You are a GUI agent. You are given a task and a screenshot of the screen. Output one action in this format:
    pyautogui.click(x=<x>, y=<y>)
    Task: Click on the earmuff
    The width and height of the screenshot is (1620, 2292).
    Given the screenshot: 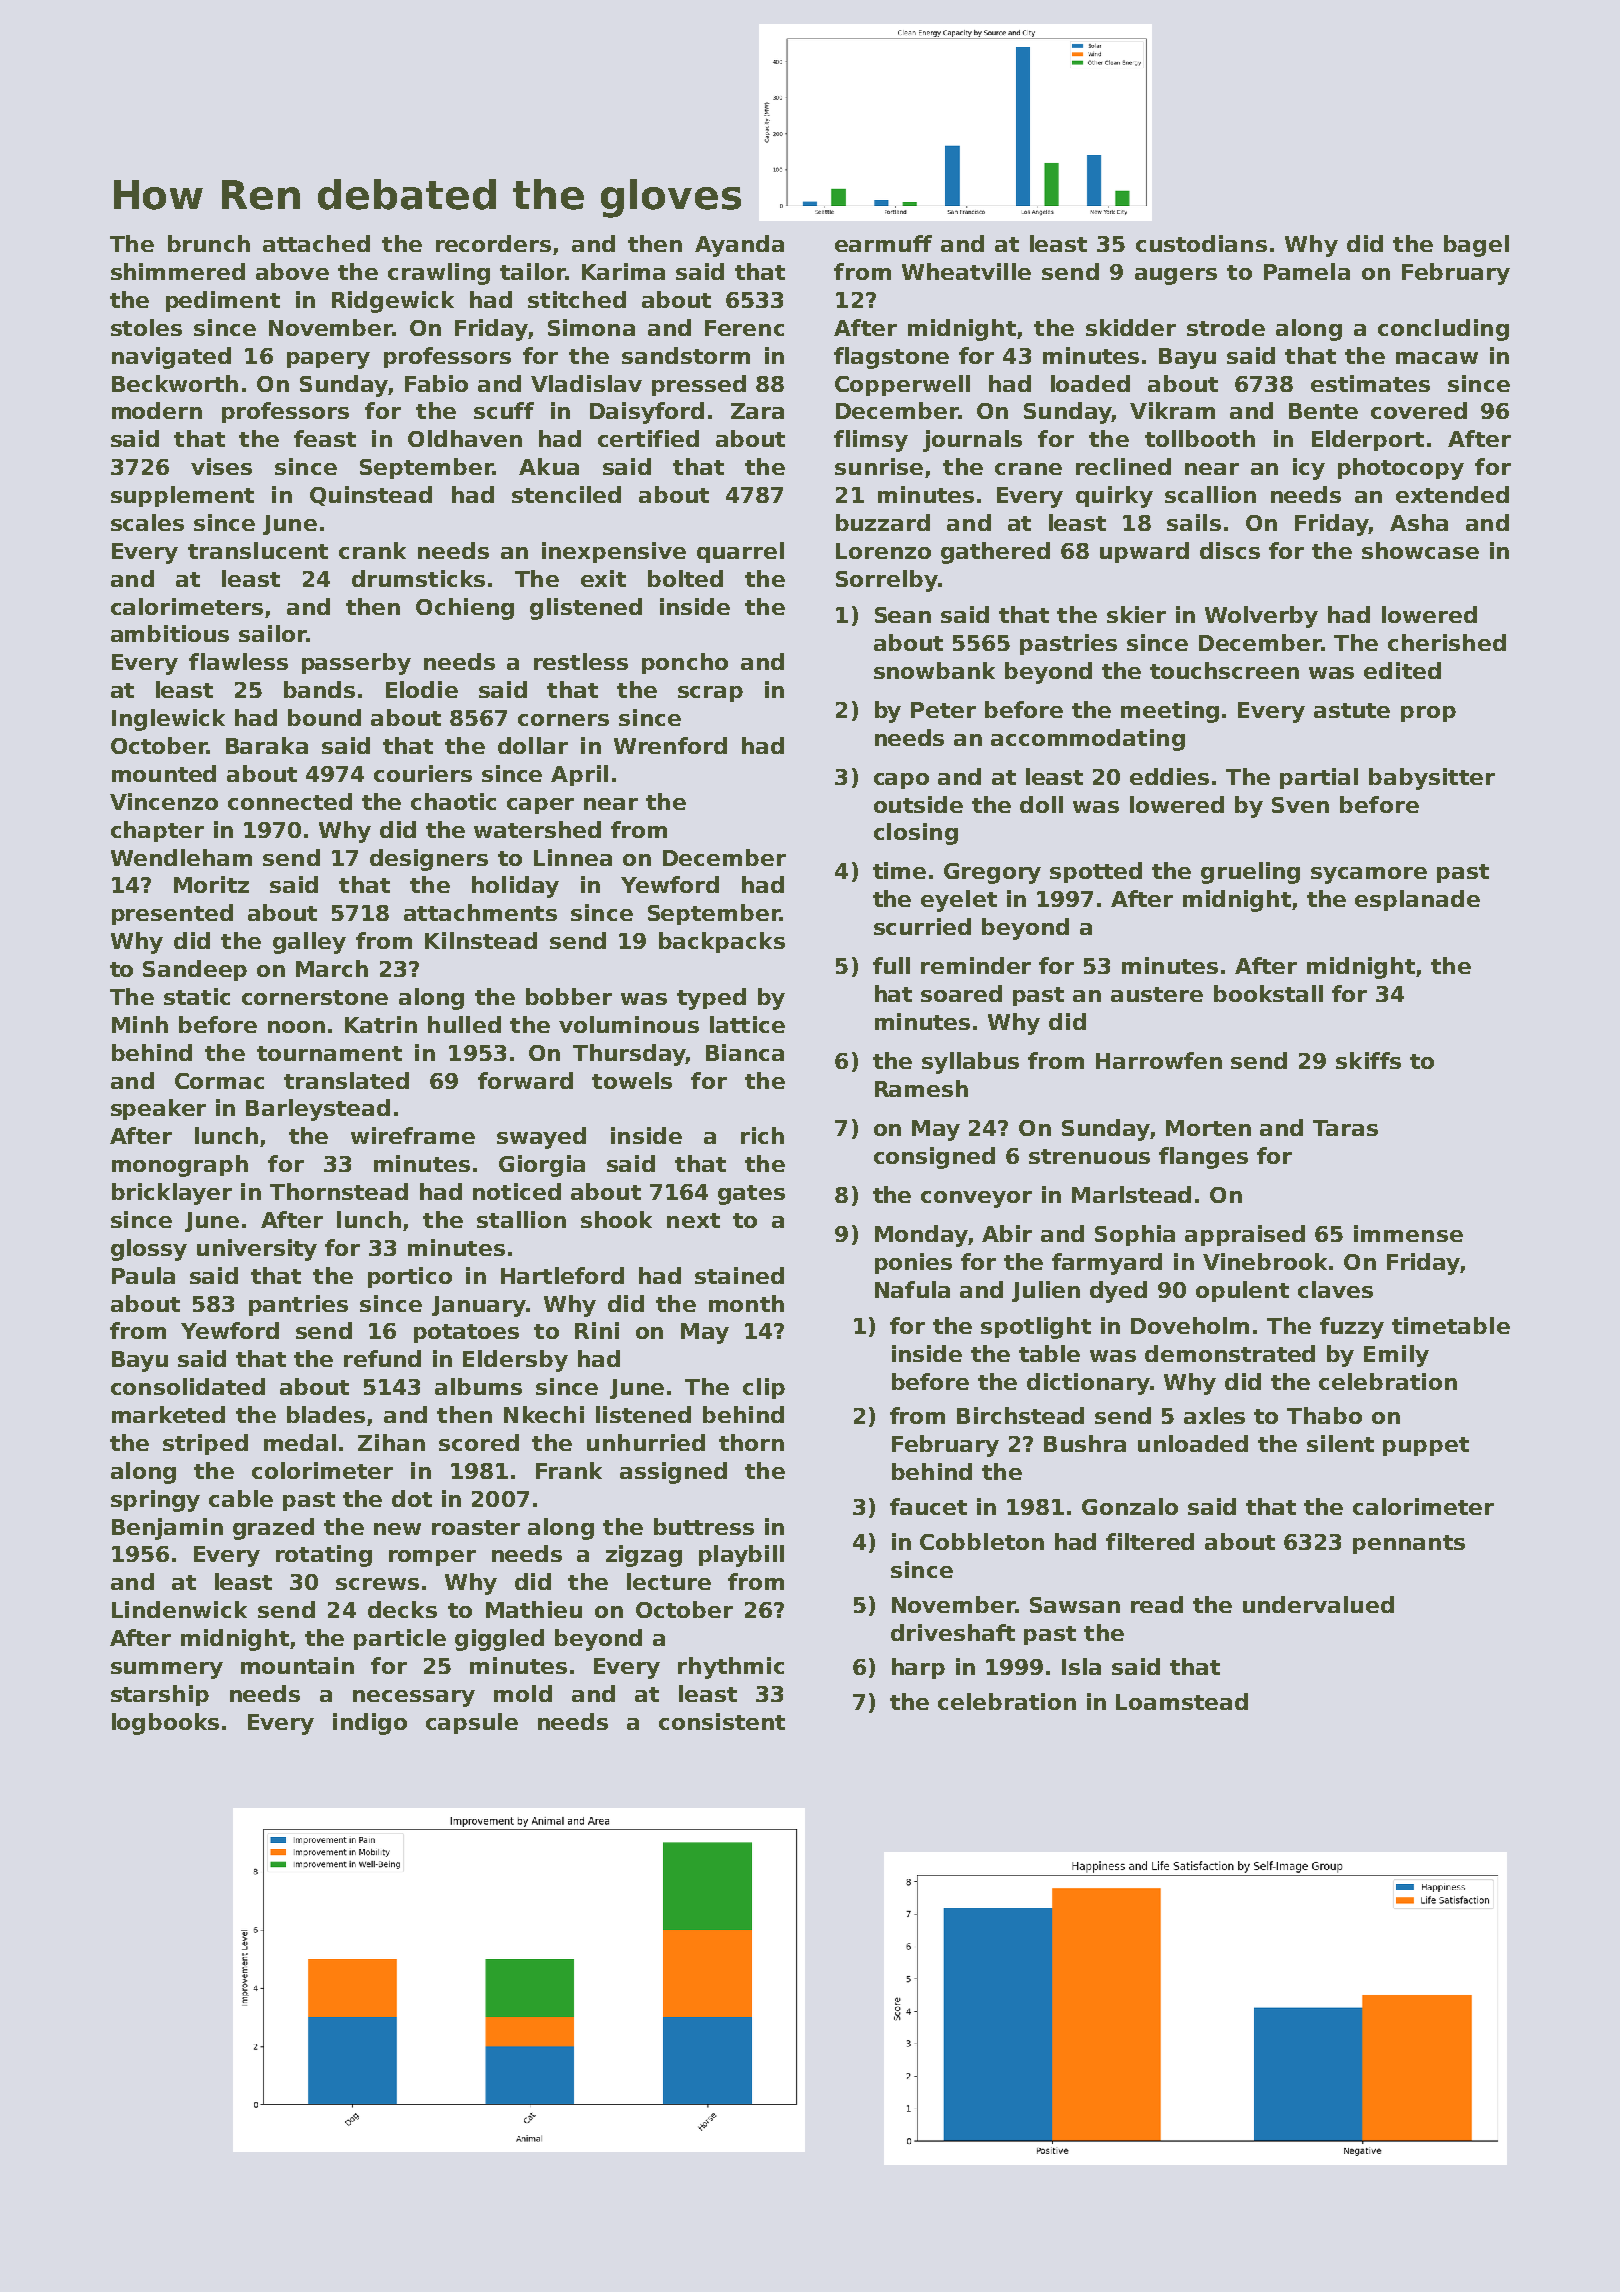 What is the action you would take?
    pyautogui.click(x=883, y=243)
